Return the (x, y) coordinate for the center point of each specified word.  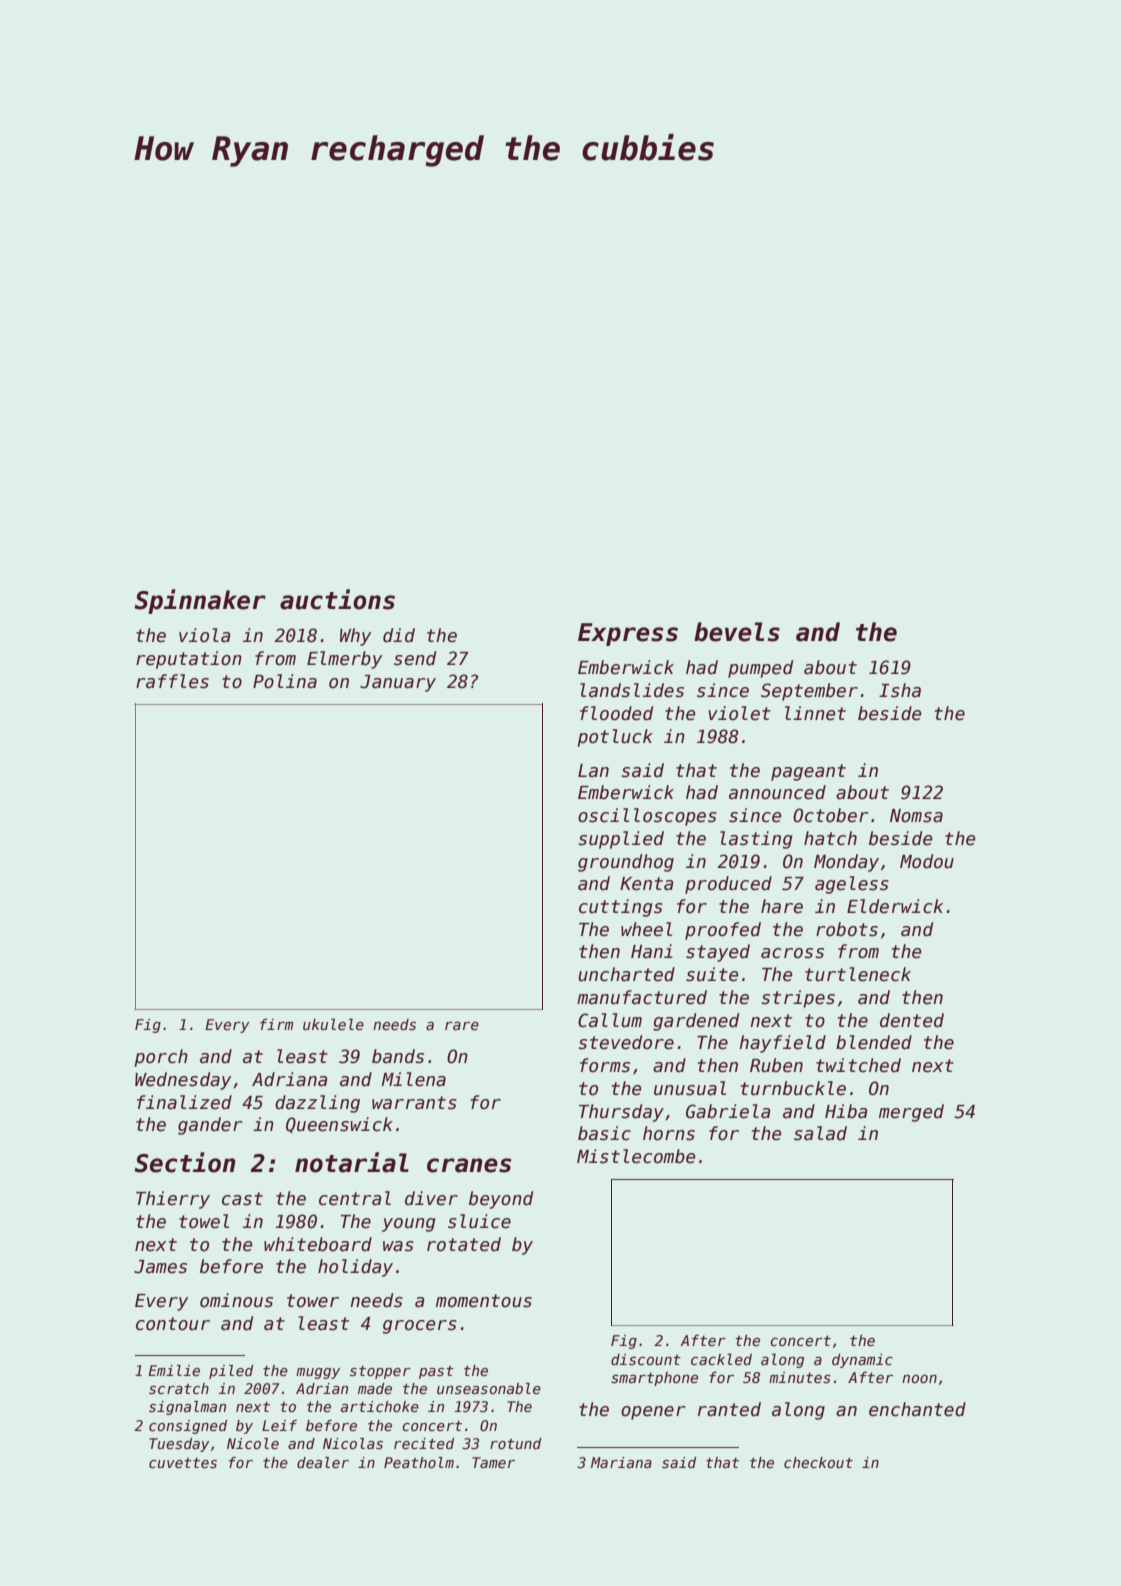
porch (161, 1058)
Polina (285, 681)
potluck (615, 738)
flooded (616, 713)
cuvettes (183, 1463)
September (809, 692)
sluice (479, 1221)
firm (276, 1024)
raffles (172, 681)
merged (911, 1113)
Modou (927, 861)
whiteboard (318, 1244)
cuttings (621, 908)
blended (874, 1042)
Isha (900, 690)
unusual (690, 1088)
